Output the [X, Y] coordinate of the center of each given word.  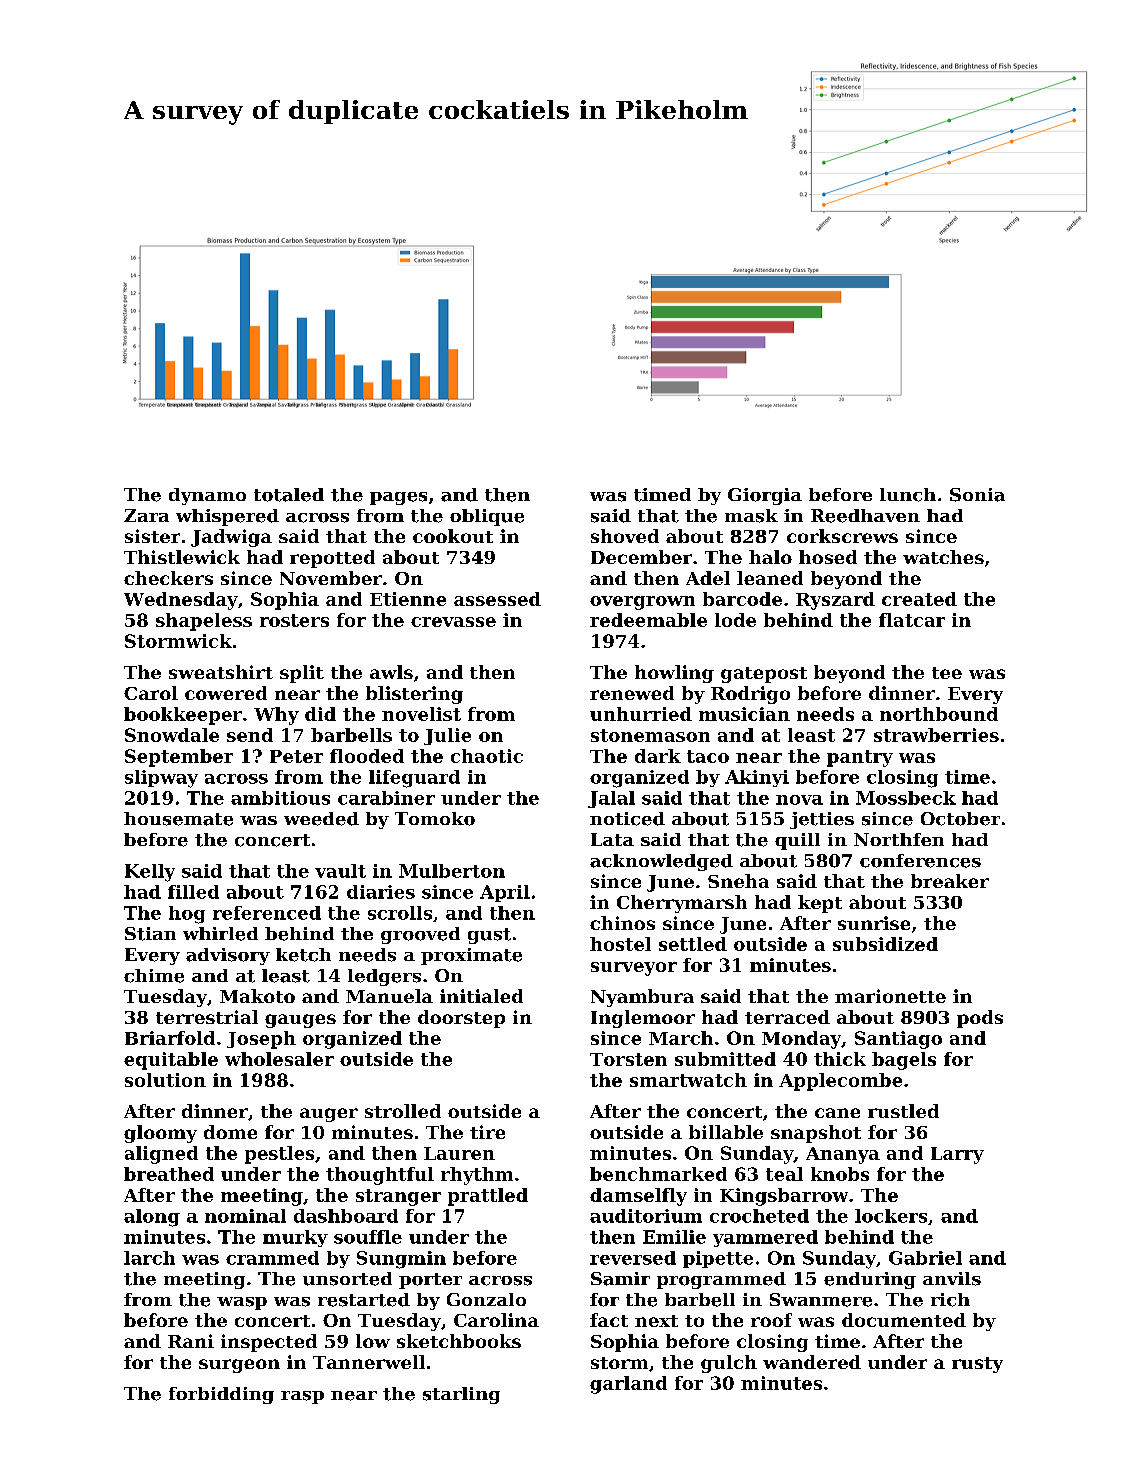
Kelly [150, 873]
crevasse [453, 622]
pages [398, 498]
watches [943, 557]
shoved [625, 536]
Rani [191, 1341]
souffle [368, 1237]
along [152, 1218]
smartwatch [688, 1080]
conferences [920, 861]
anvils [952, 1279]
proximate [471, 956]
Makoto [257, 996]
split [302, 674]
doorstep [461, 1019]
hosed [828, 557]
